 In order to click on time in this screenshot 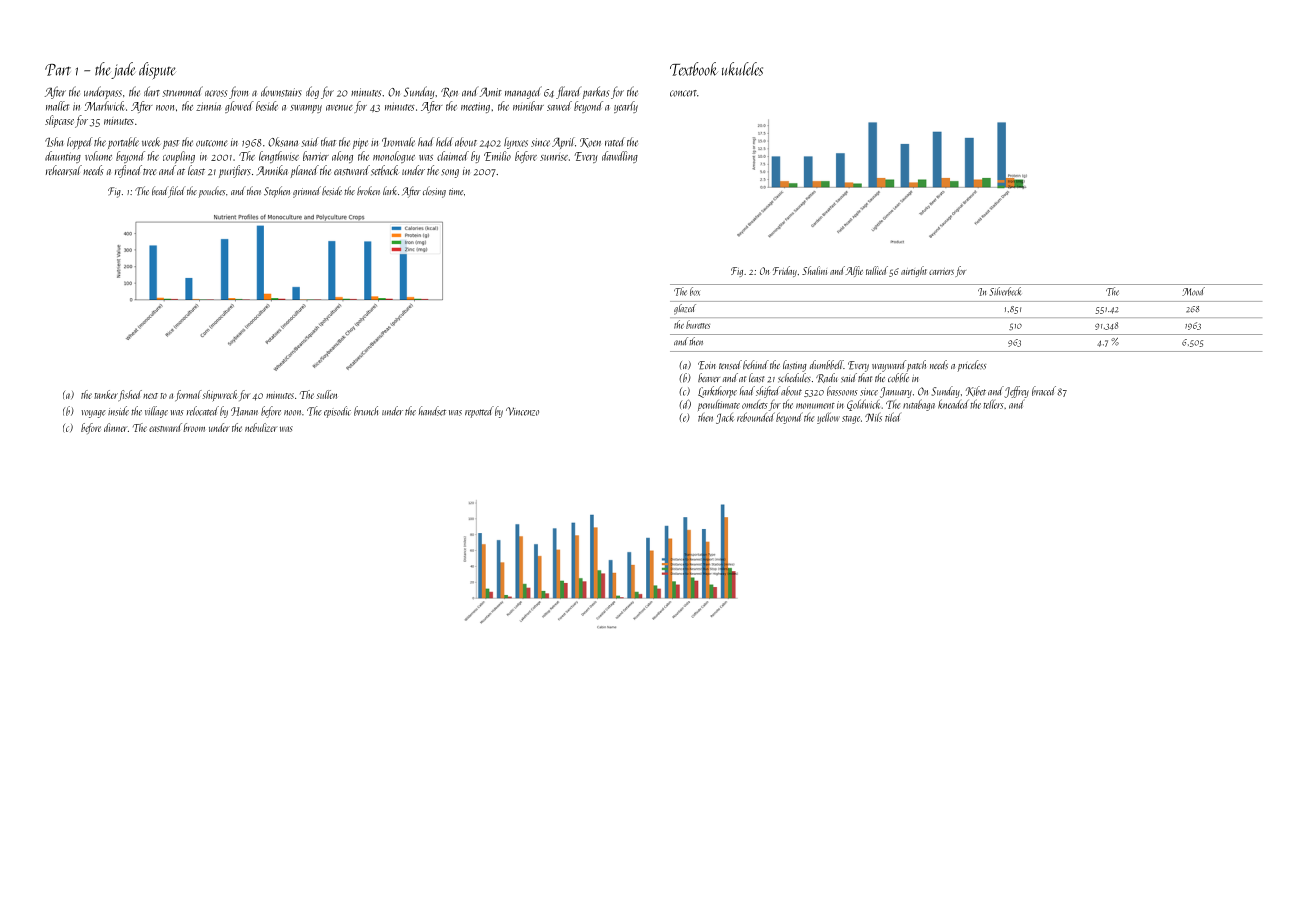, I will do `click(456, 191)`.
